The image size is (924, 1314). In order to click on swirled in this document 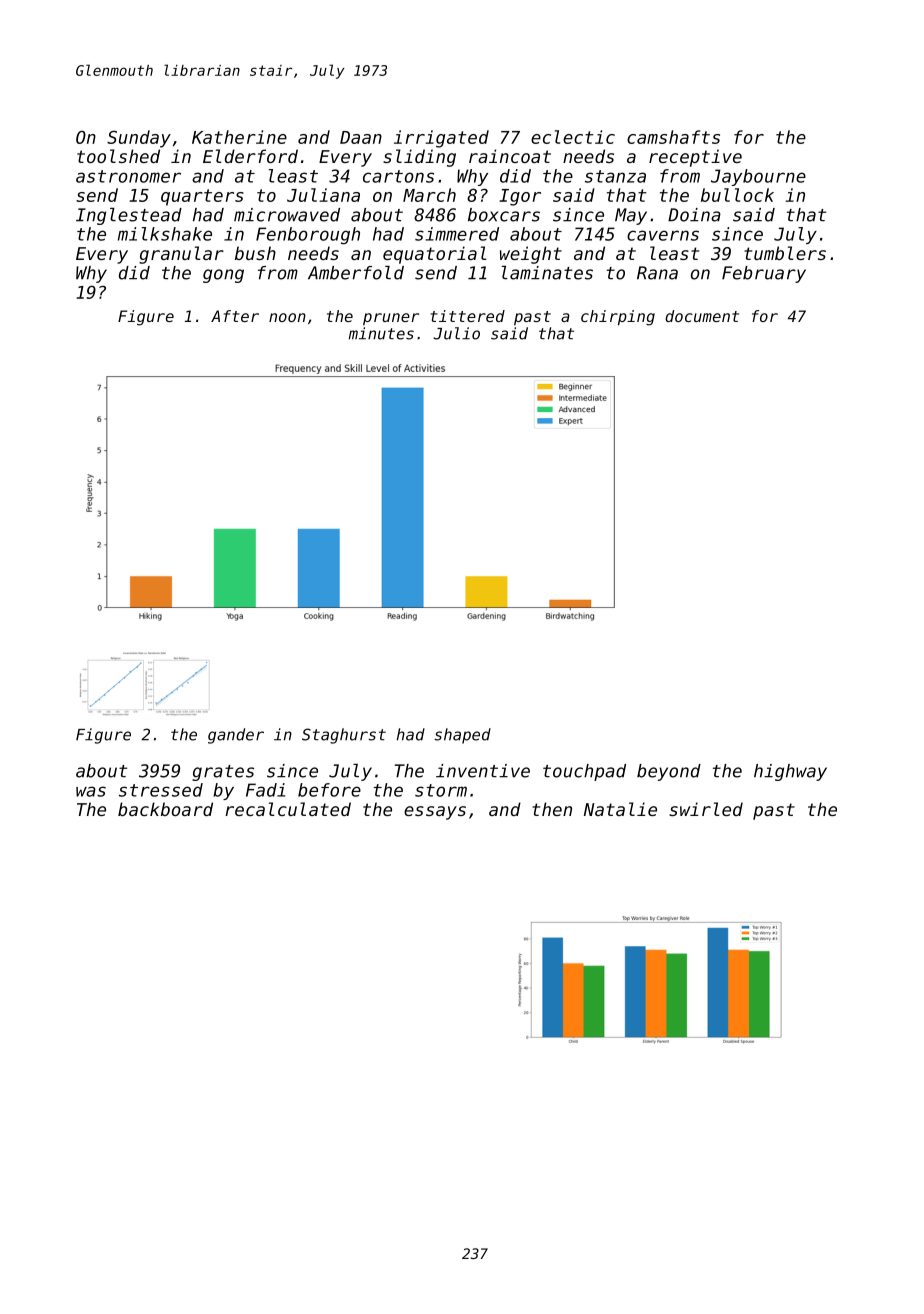, I will do `click(706, 809)`.
